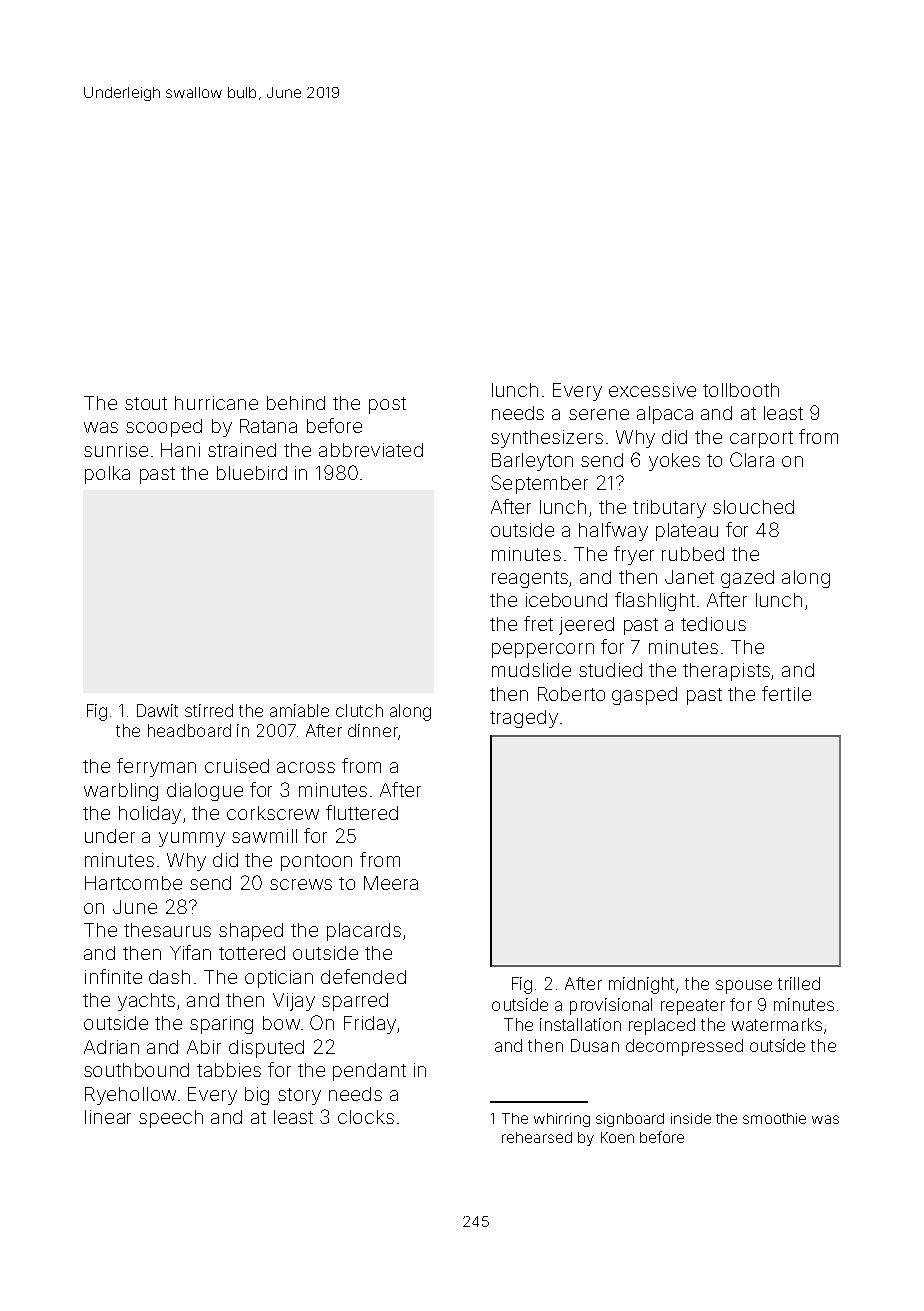 The image size is (924, 1311). Describe the element at coordinates (652, 390) in the image. I see `excessive` at that location.
